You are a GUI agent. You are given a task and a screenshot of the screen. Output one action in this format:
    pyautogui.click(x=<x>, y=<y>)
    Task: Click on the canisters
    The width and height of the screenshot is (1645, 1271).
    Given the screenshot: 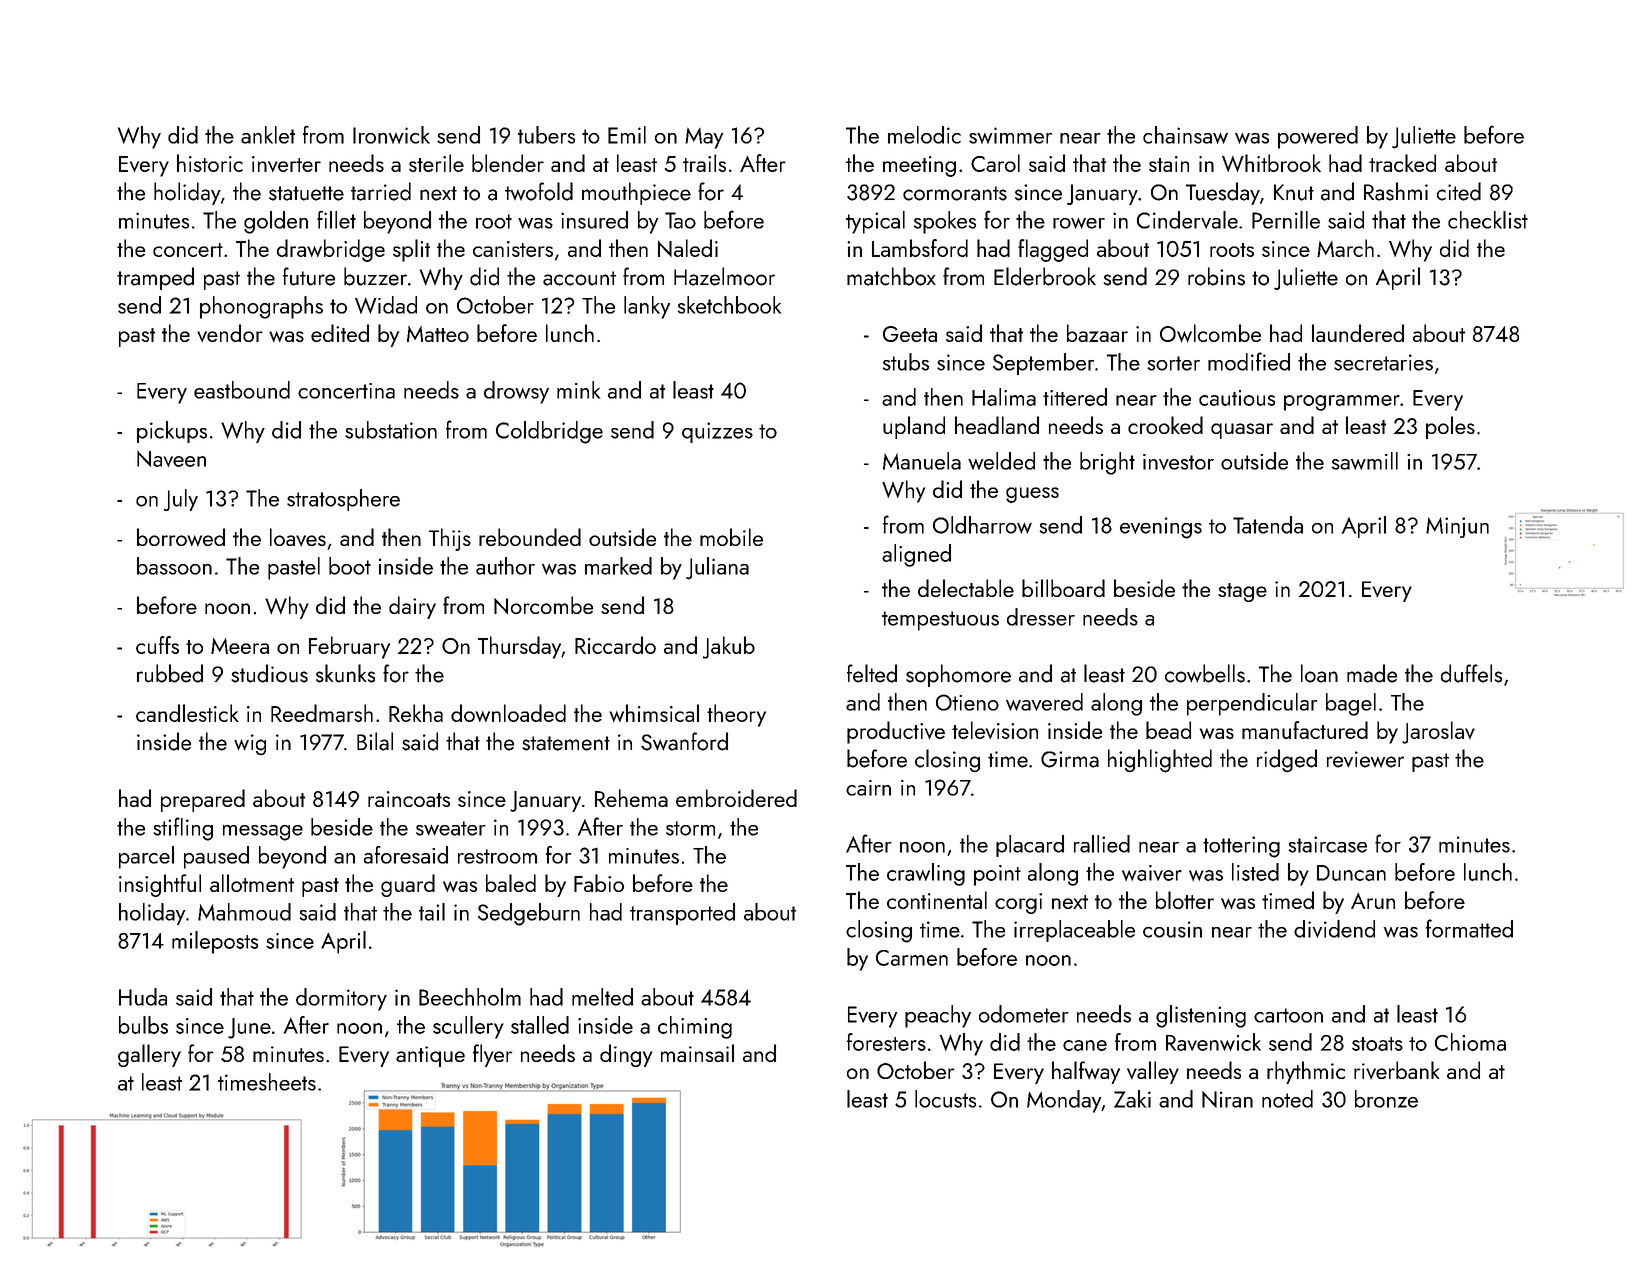 What is the action you would take?
    pyautogui.click(x=513, y=249)
